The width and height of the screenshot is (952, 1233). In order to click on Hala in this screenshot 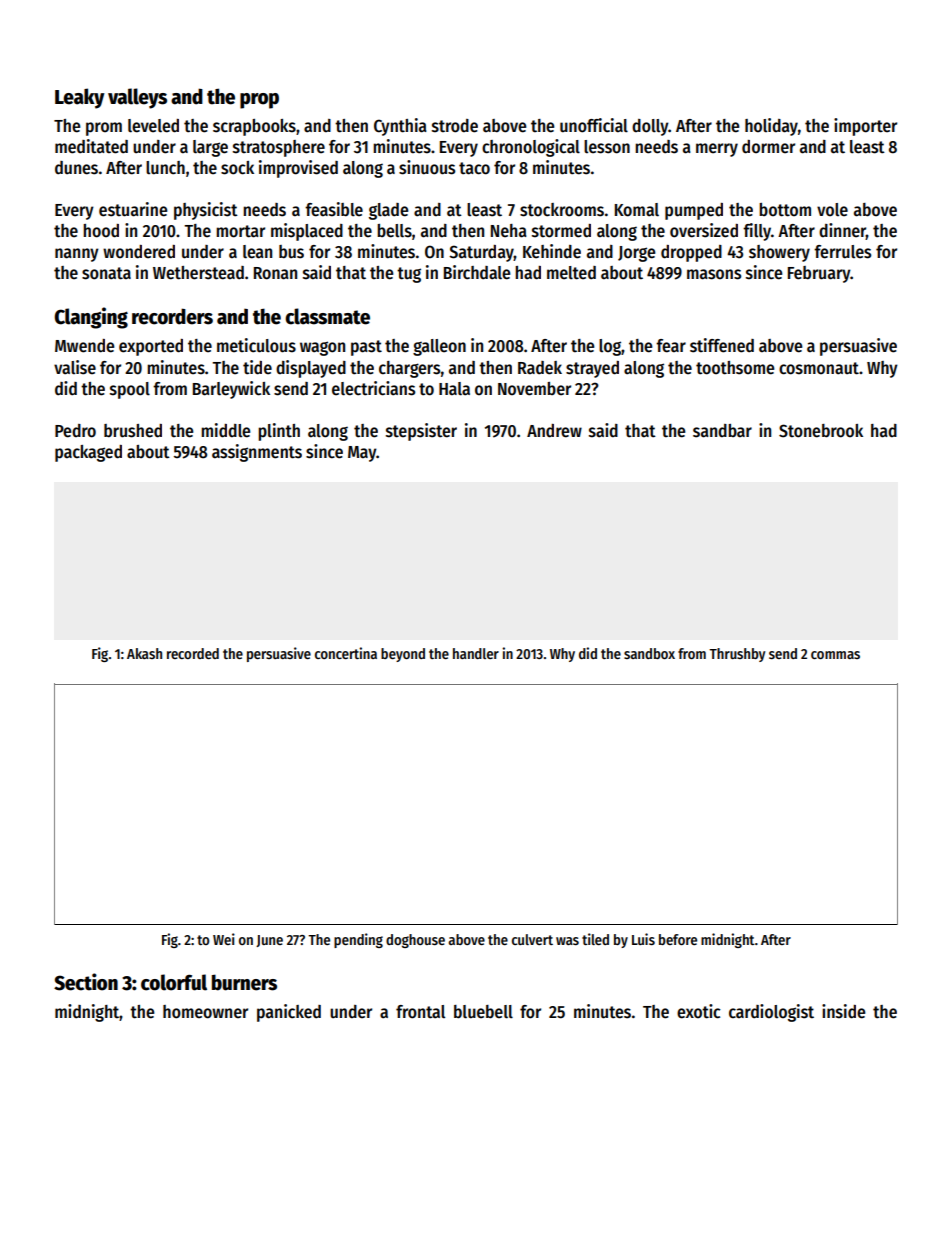, I will do `click(454, 389)`.
